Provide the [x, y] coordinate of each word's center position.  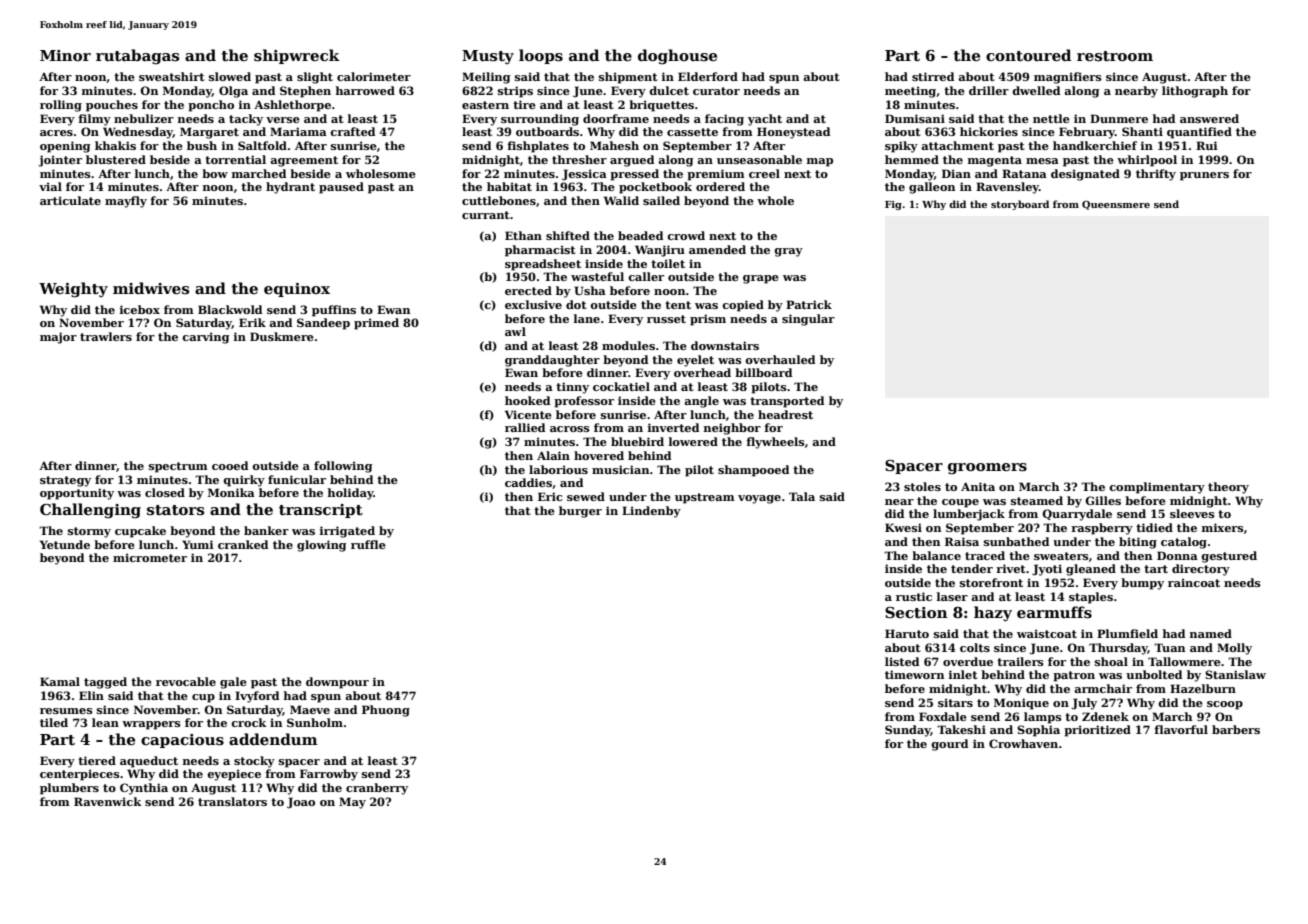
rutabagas [137, 57]
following [343, 467]
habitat [509, 186]
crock [249, 722]
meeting [910, 92]
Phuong [386, 711]
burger [580, 512]
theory [1228, 488]
